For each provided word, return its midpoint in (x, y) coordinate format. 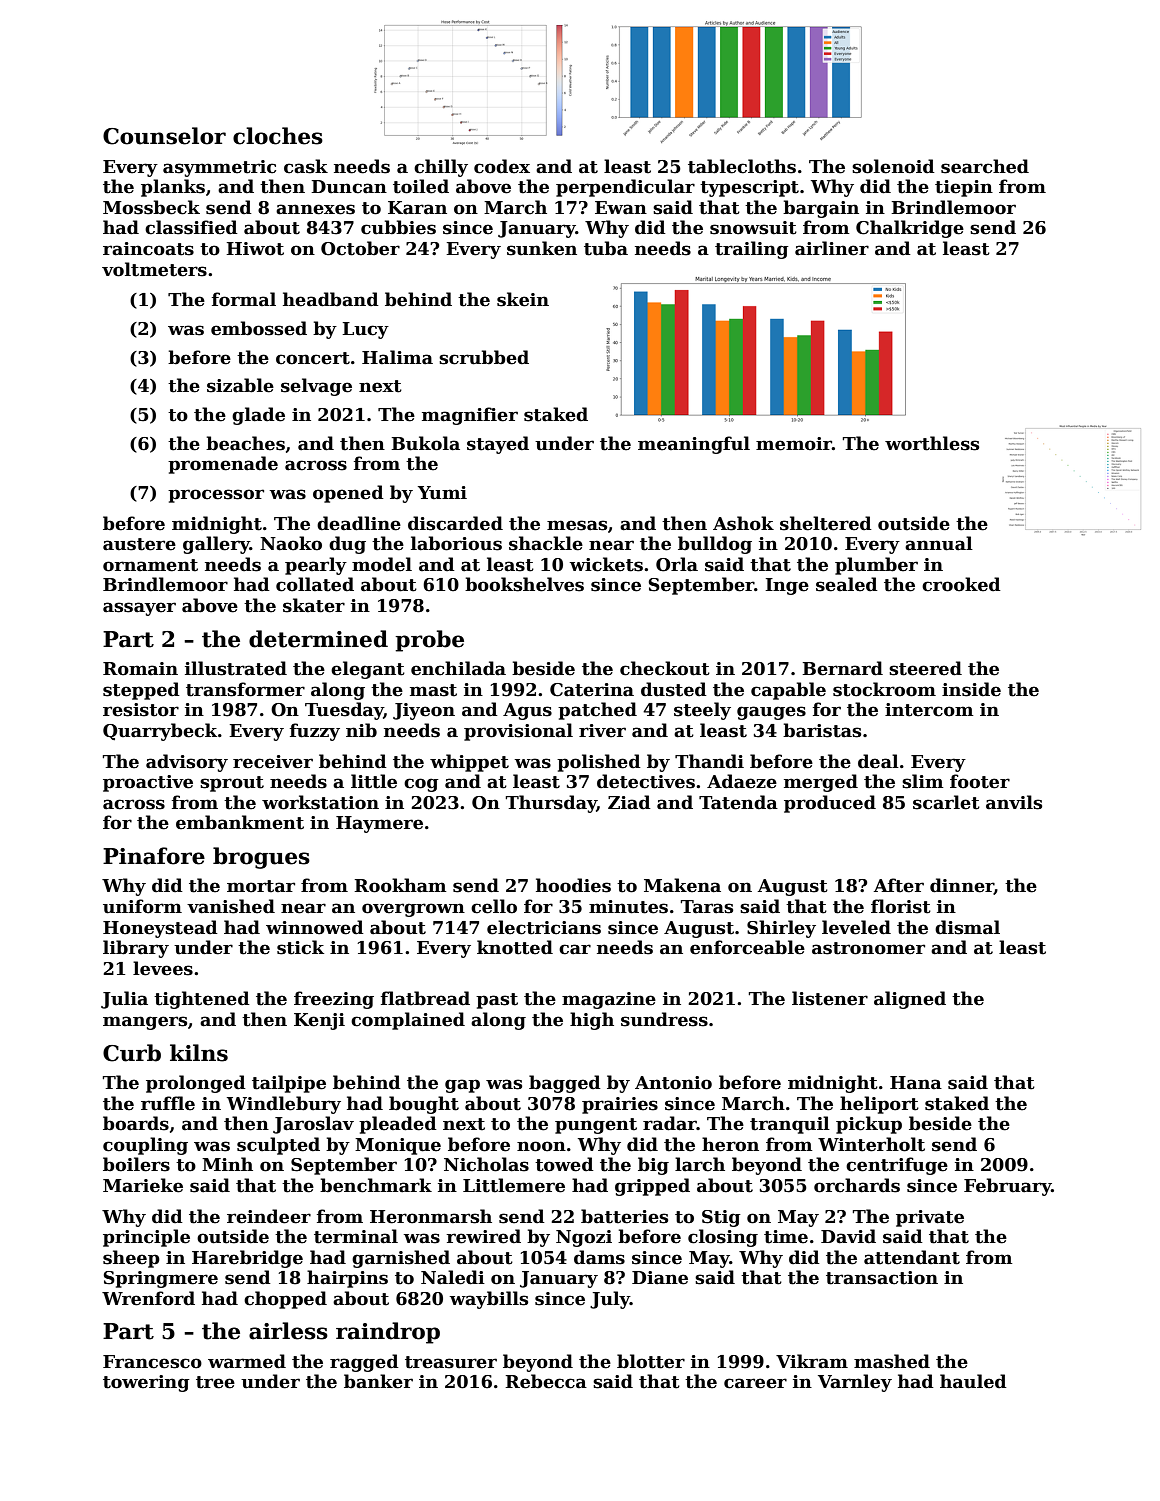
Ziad (629, 802)
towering (146, 1383)
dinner (962, 886)
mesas (577, 525)
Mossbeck (151, 207)
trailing (752, 250)
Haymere (379, 824)
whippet (469, 763)
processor (216, 496)
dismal (967, 927)
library (136, 949)
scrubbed (484, 357)
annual (939, 543)
